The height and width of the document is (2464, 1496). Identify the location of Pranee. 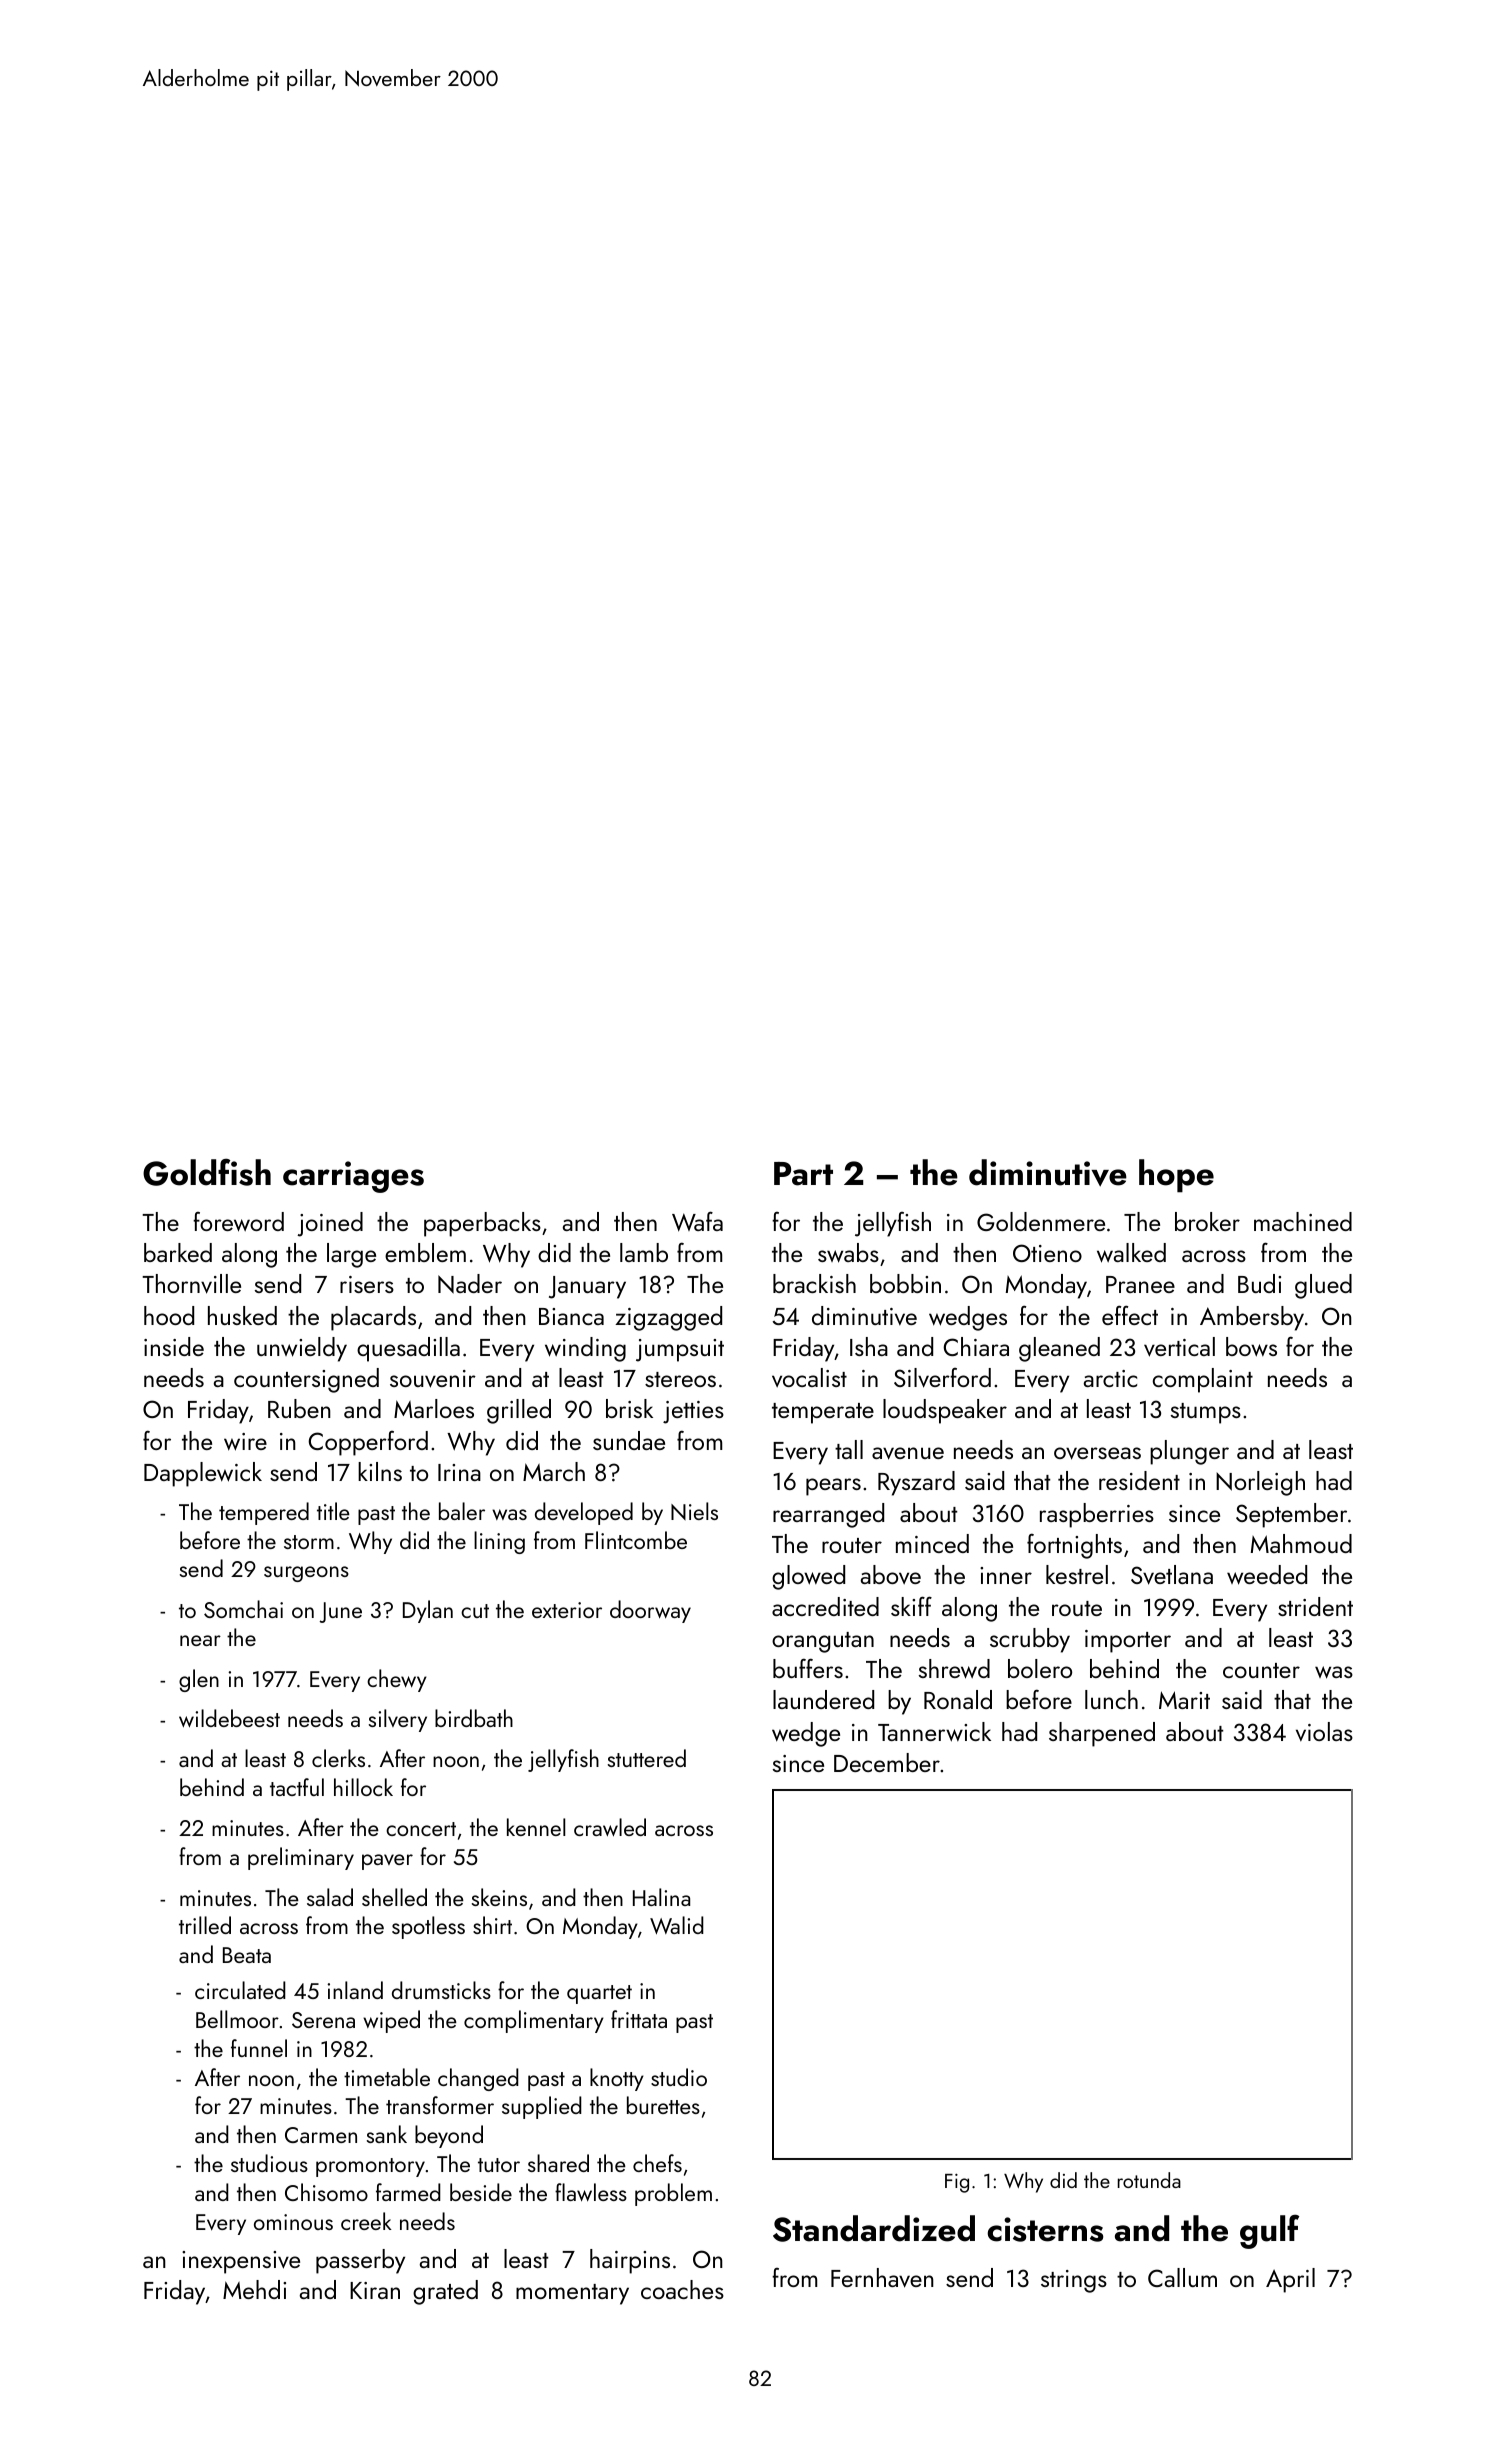
(1140, 1284).
